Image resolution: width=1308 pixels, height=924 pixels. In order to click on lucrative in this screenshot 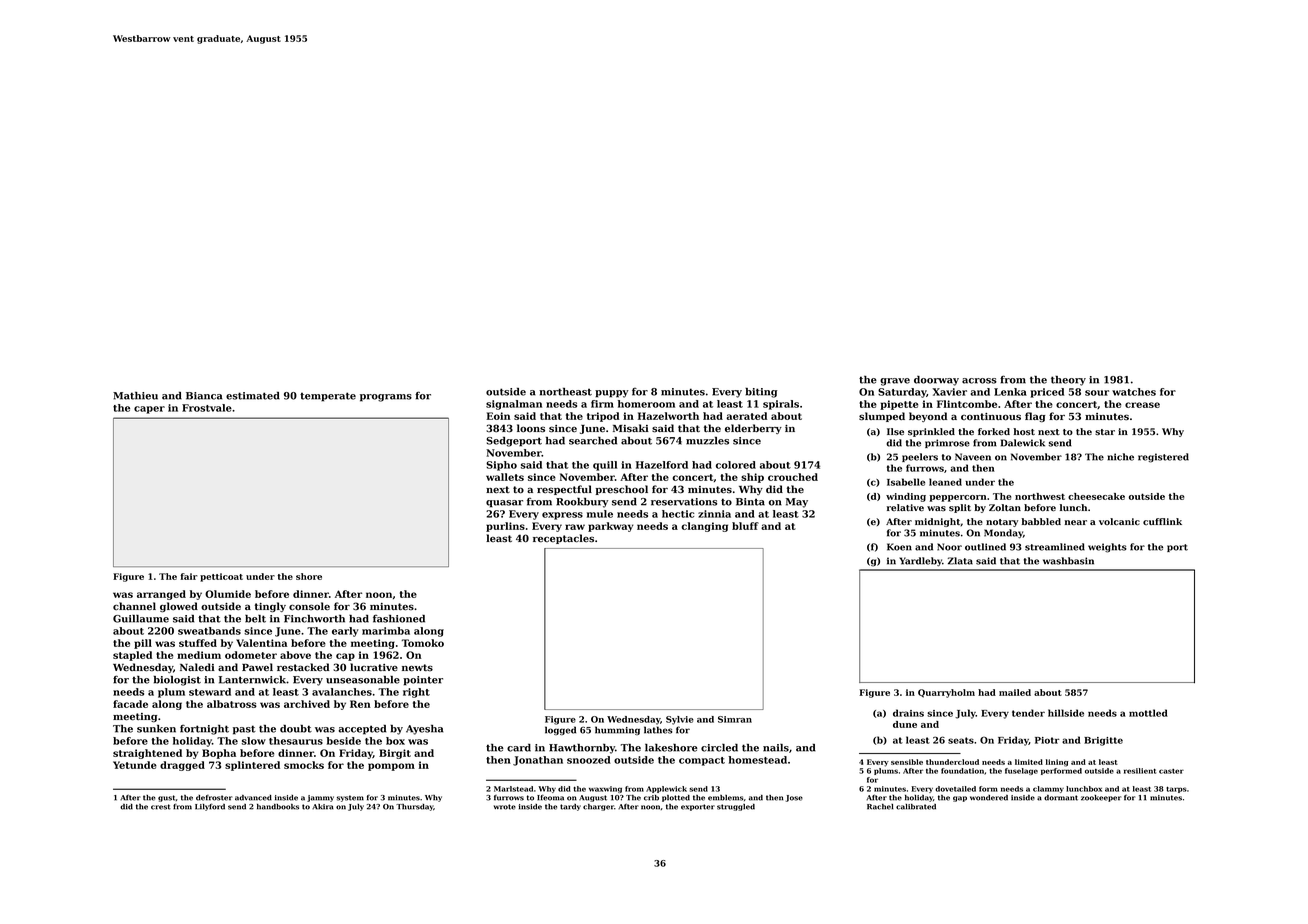, I will do `click(374, 667)`.
